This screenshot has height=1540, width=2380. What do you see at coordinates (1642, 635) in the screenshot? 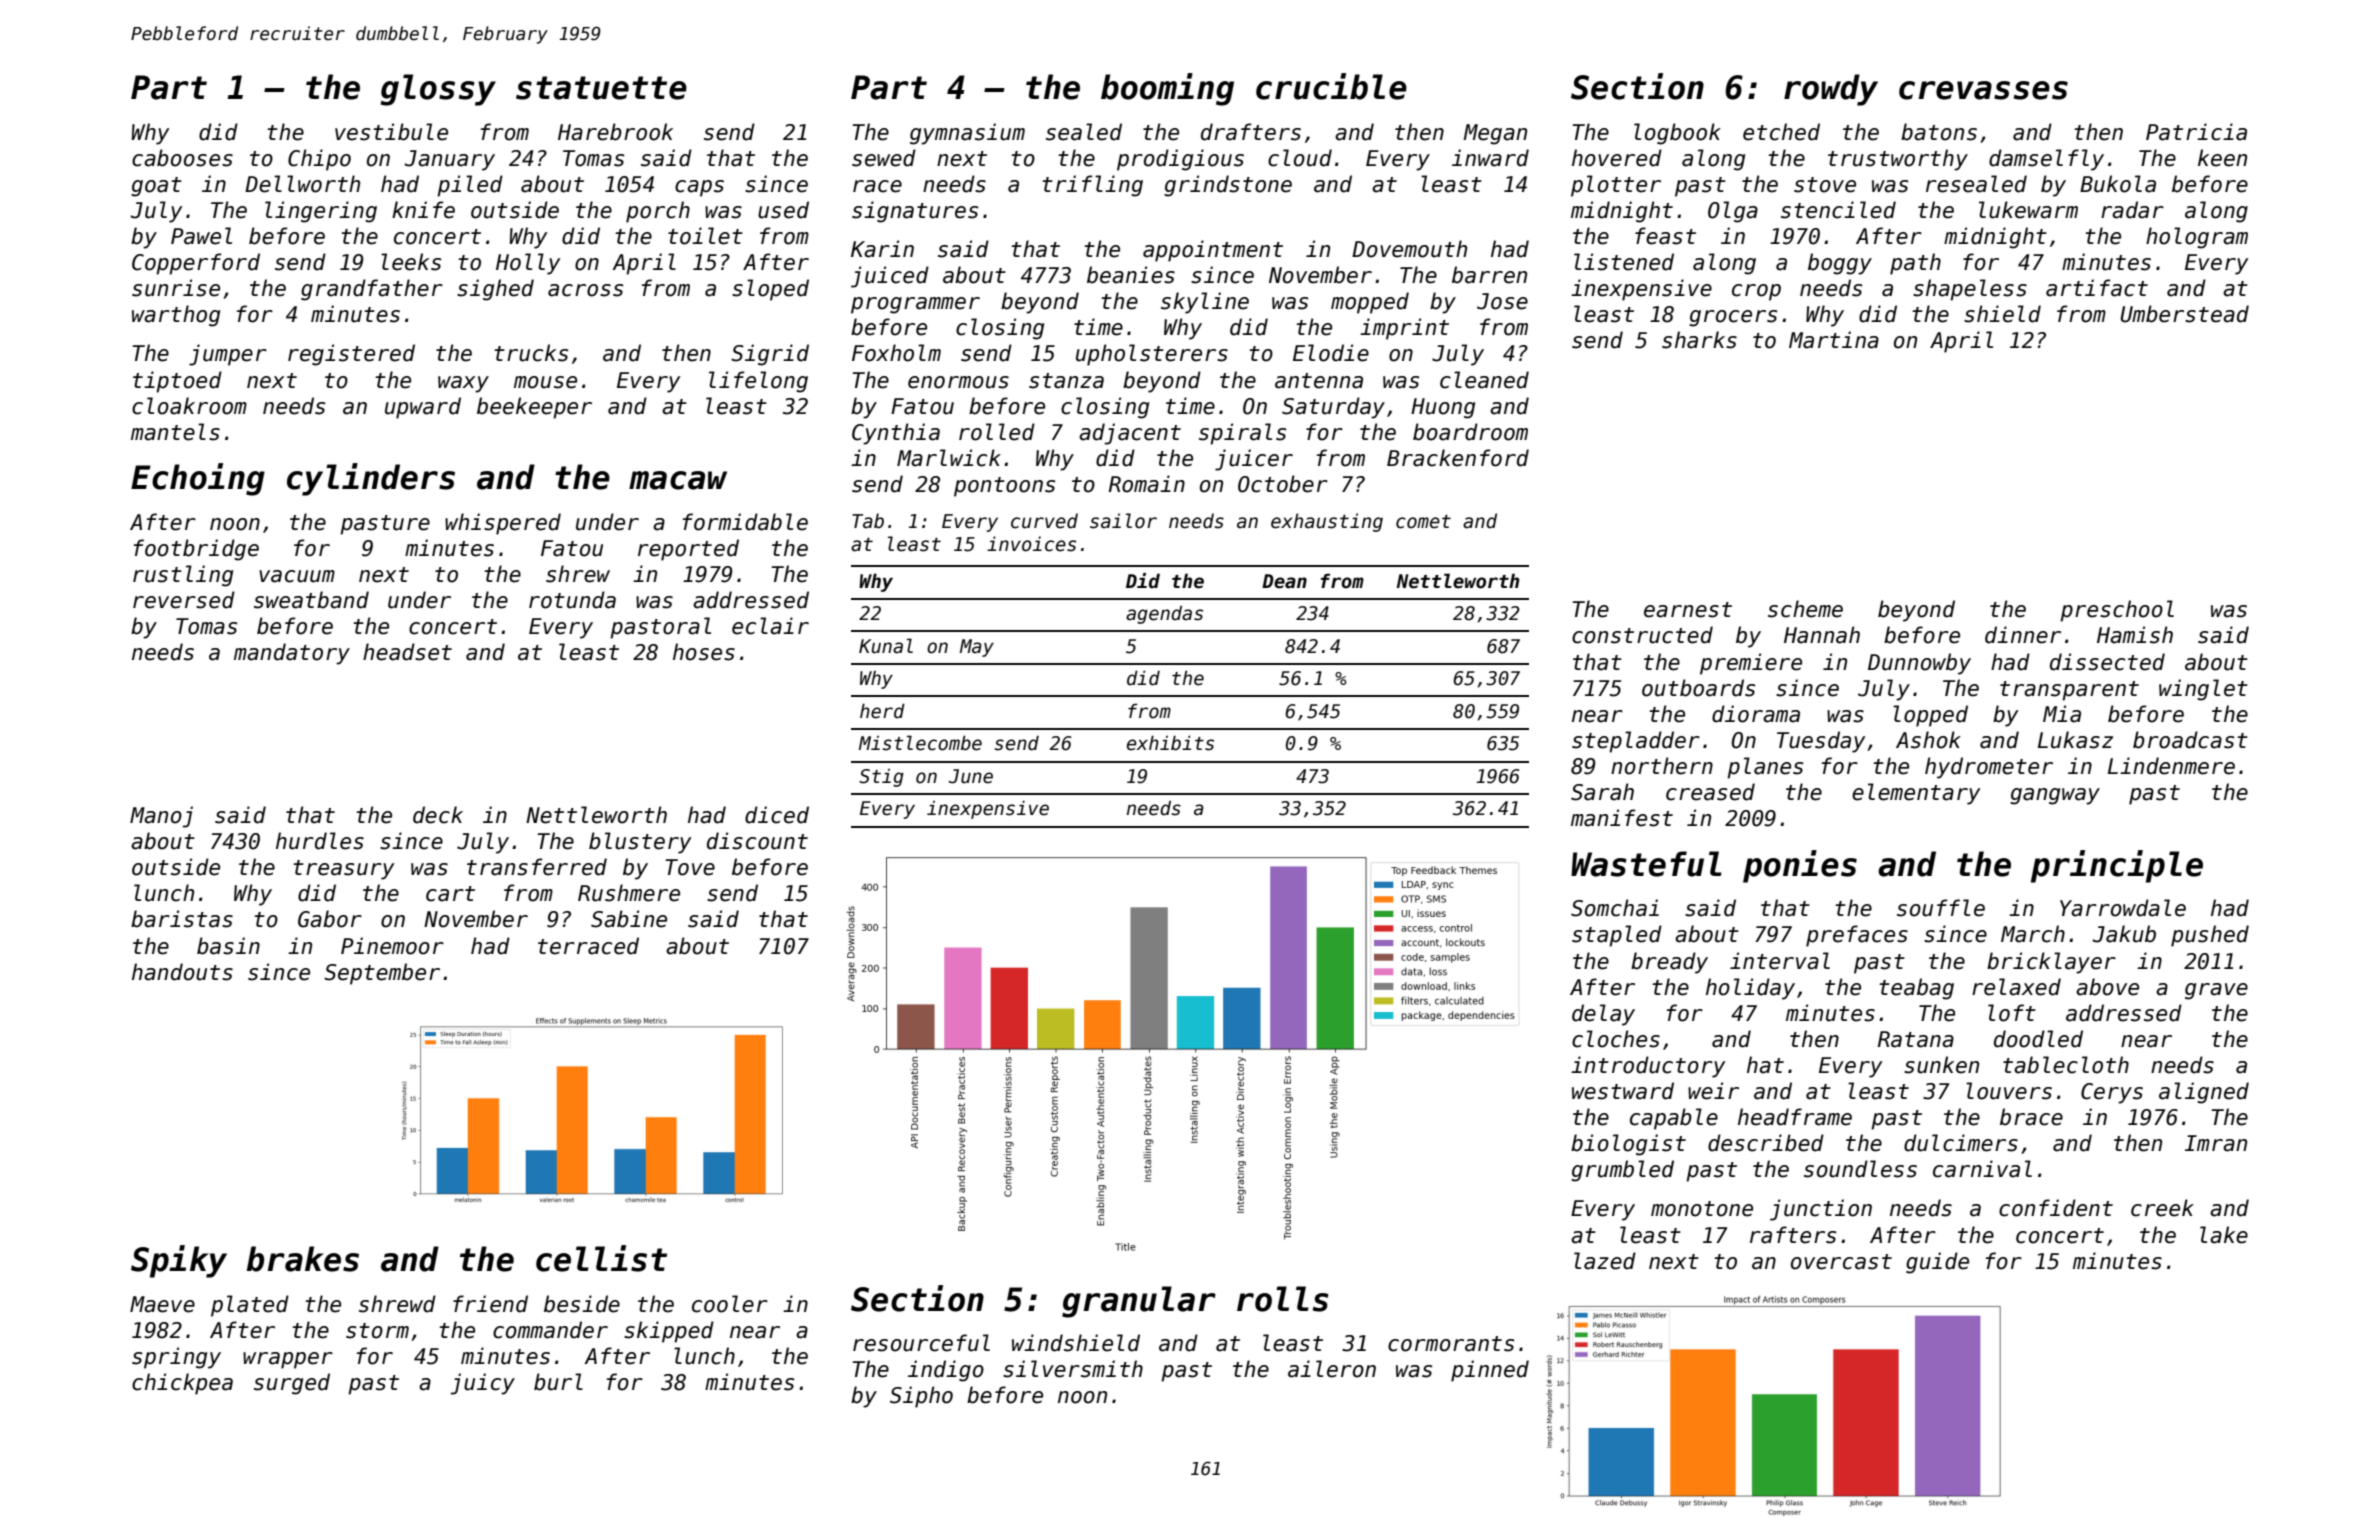
I see `constructed` at bounding box center [1642, 635].
